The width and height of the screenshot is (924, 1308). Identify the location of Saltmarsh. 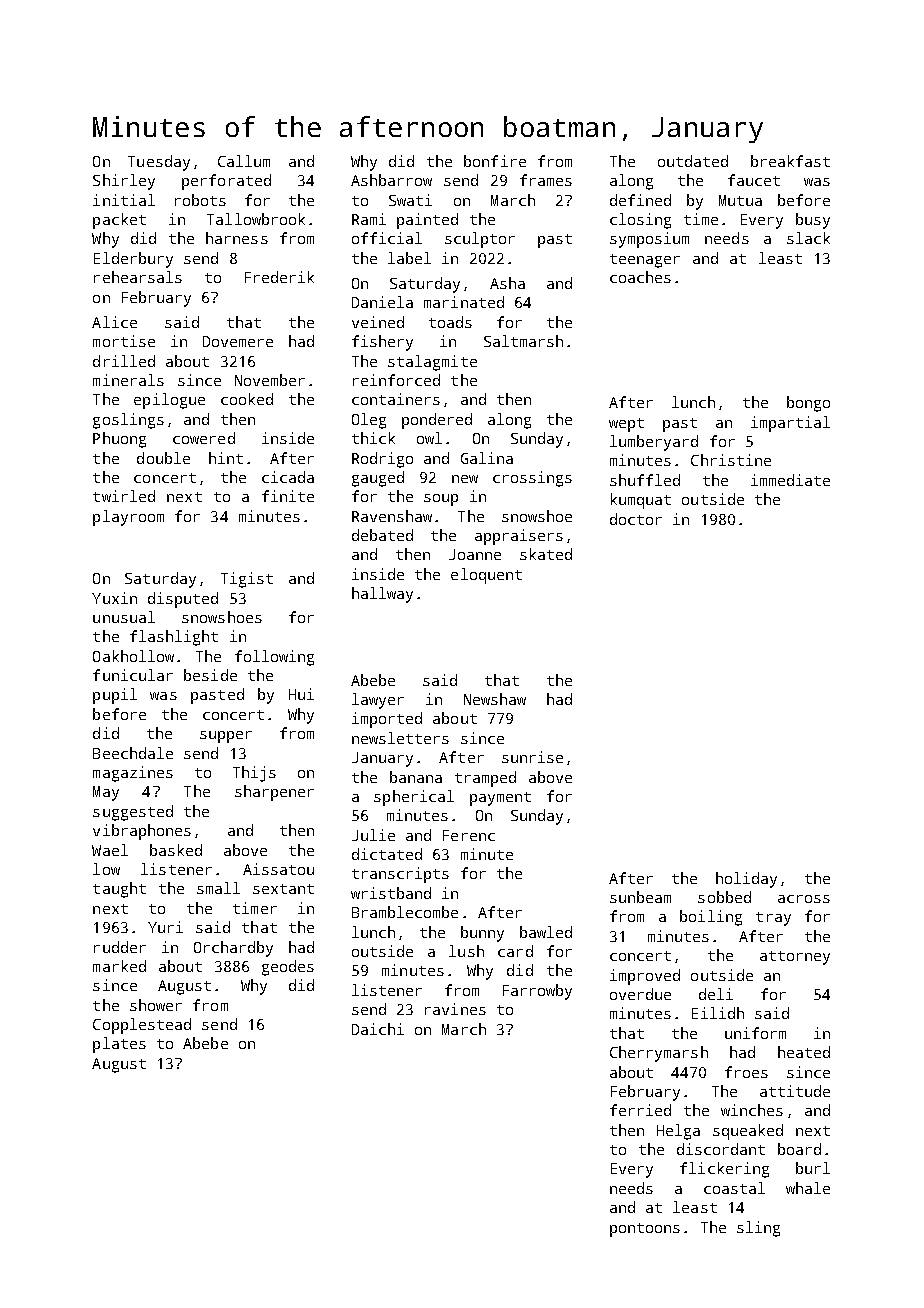
(523, 341).
